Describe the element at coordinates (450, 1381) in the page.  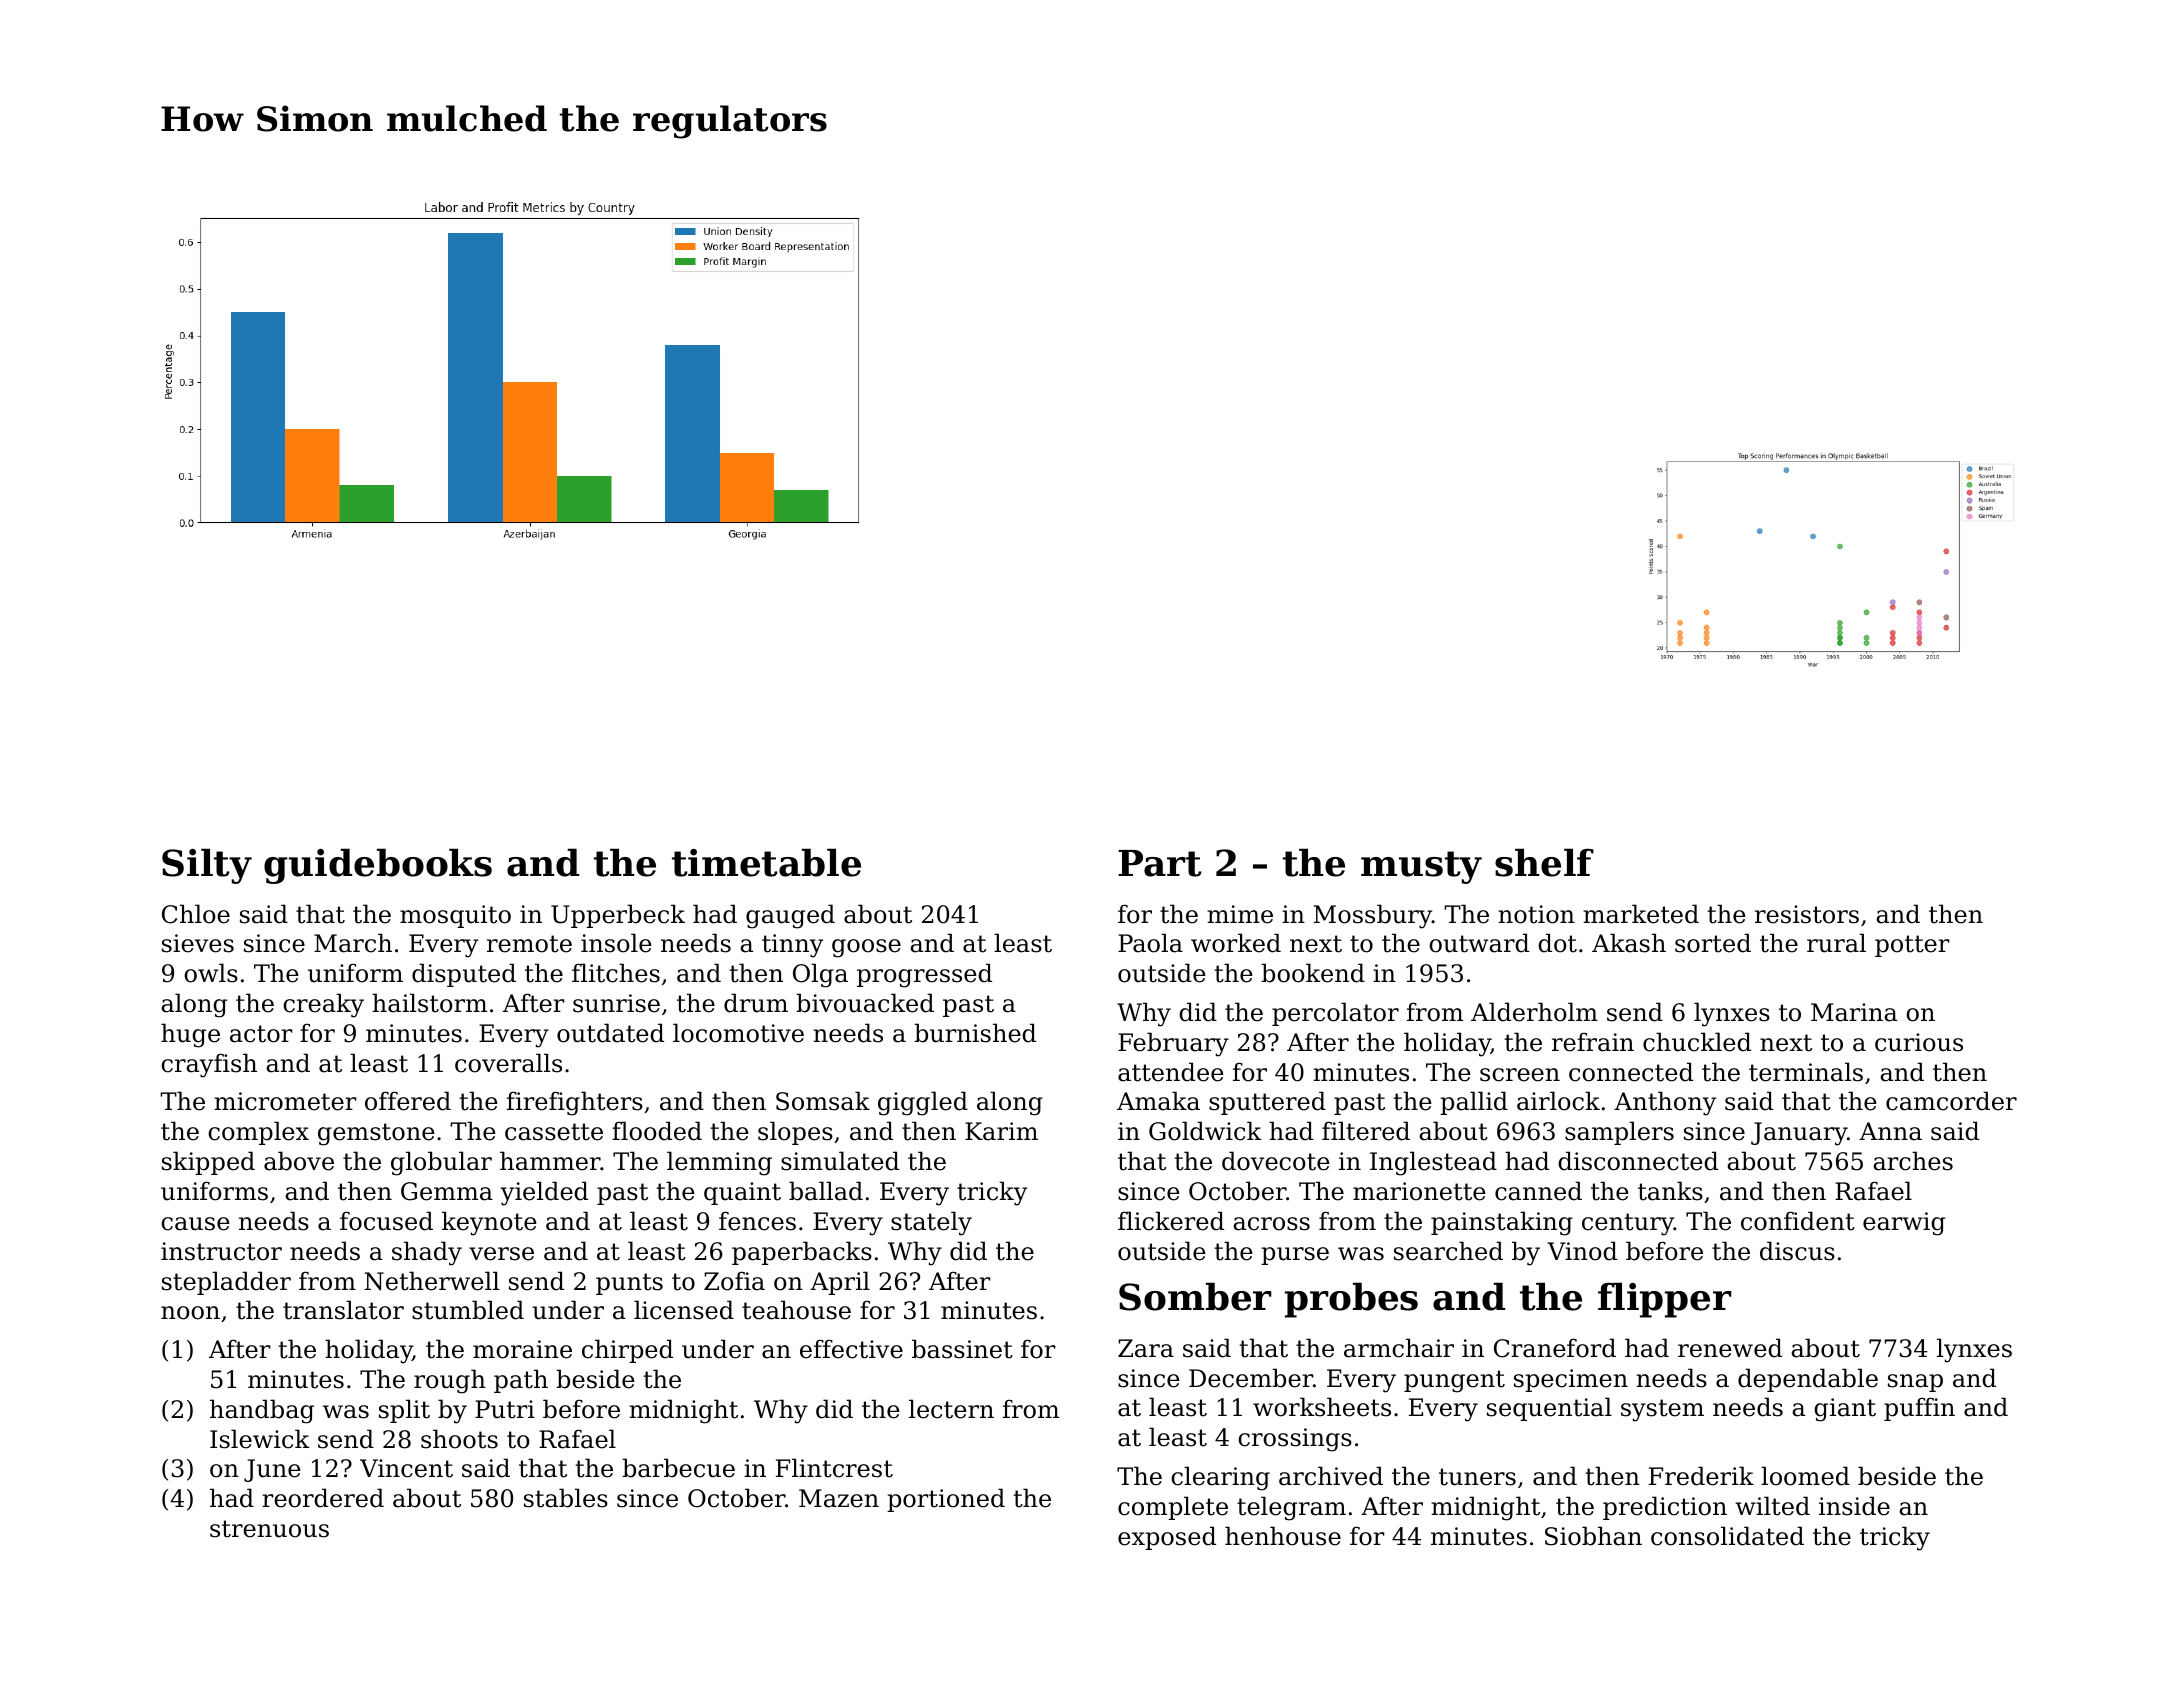
I see `rough` at that location.
